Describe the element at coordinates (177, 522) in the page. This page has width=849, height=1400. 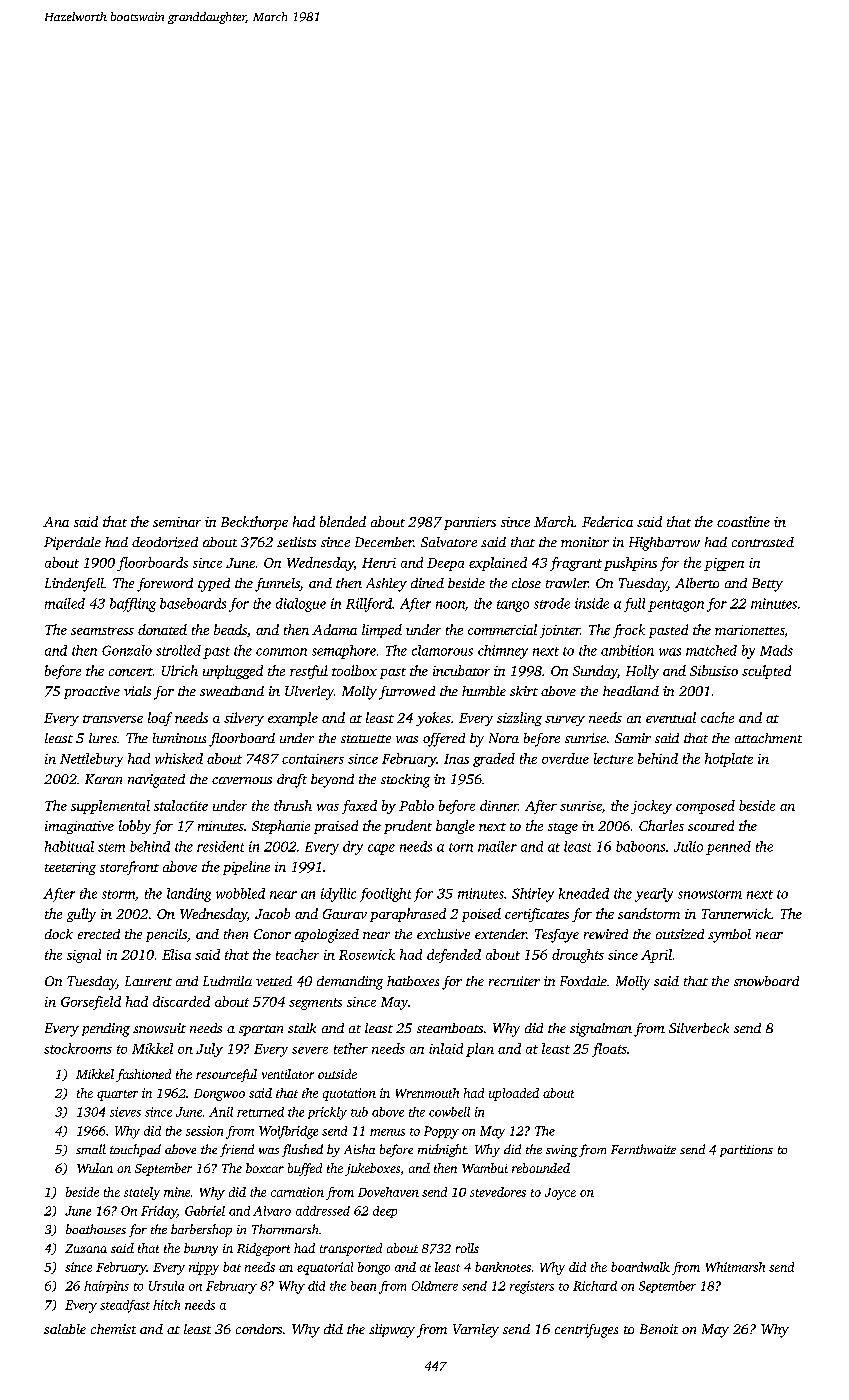
I see `seminar` at that location.
